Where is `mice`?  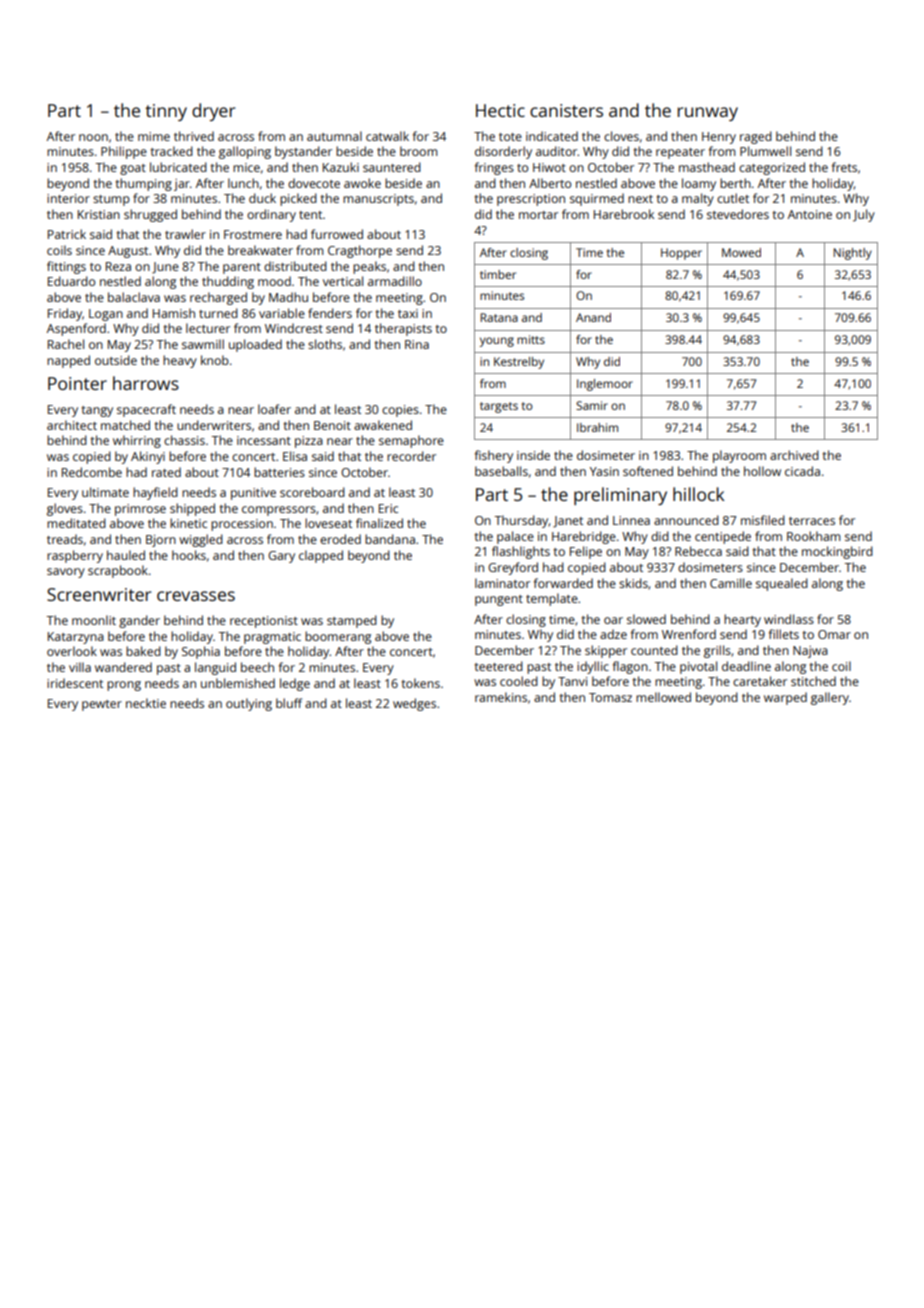
mice is located at coordinates (246, 167).
